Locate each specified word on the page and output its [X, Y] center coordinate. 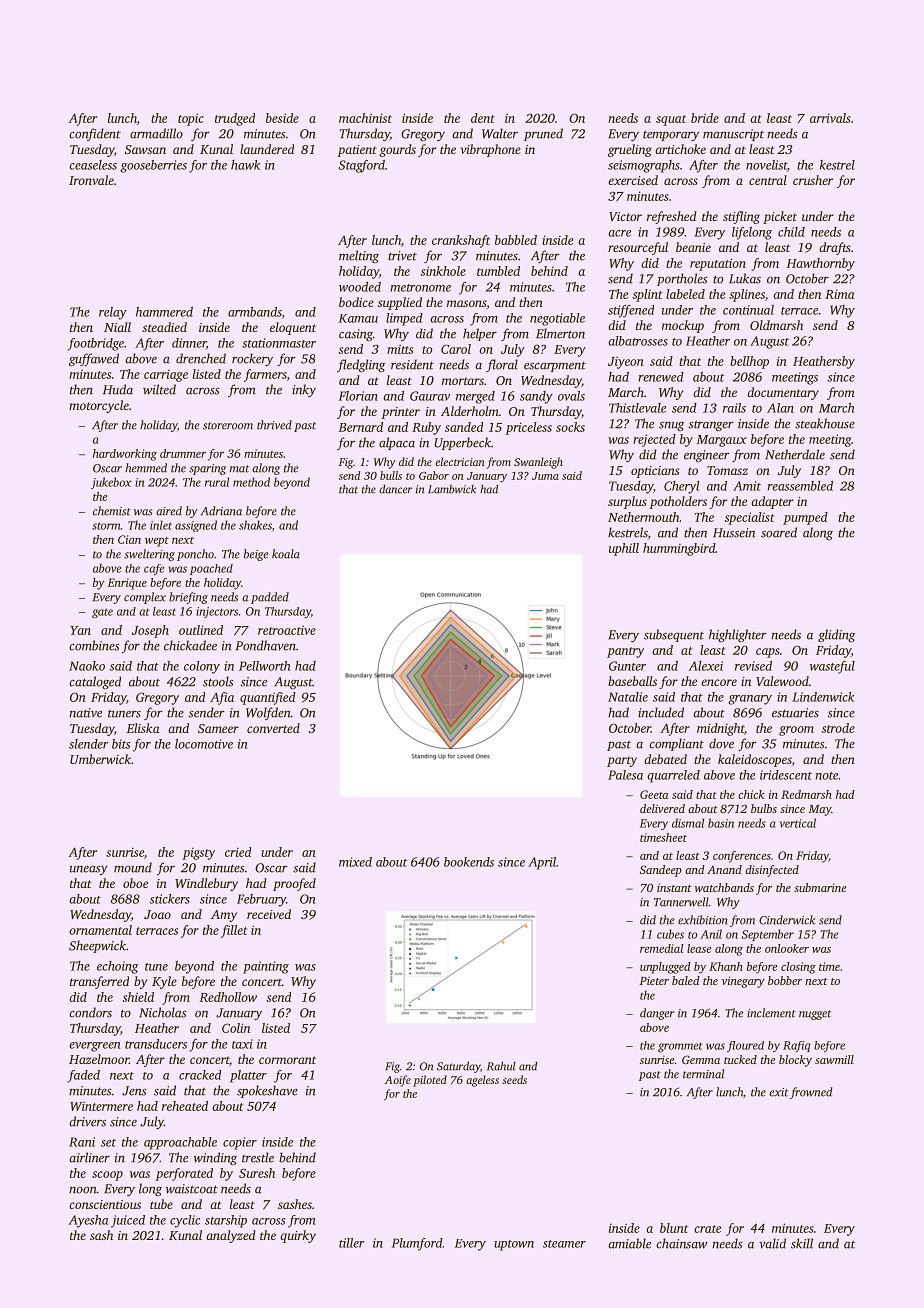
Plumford [417, 1244]
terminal [703, 1074]
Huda [118, 389]
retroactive [287, 630]
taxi [242, 1044]
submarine [820, 887]
